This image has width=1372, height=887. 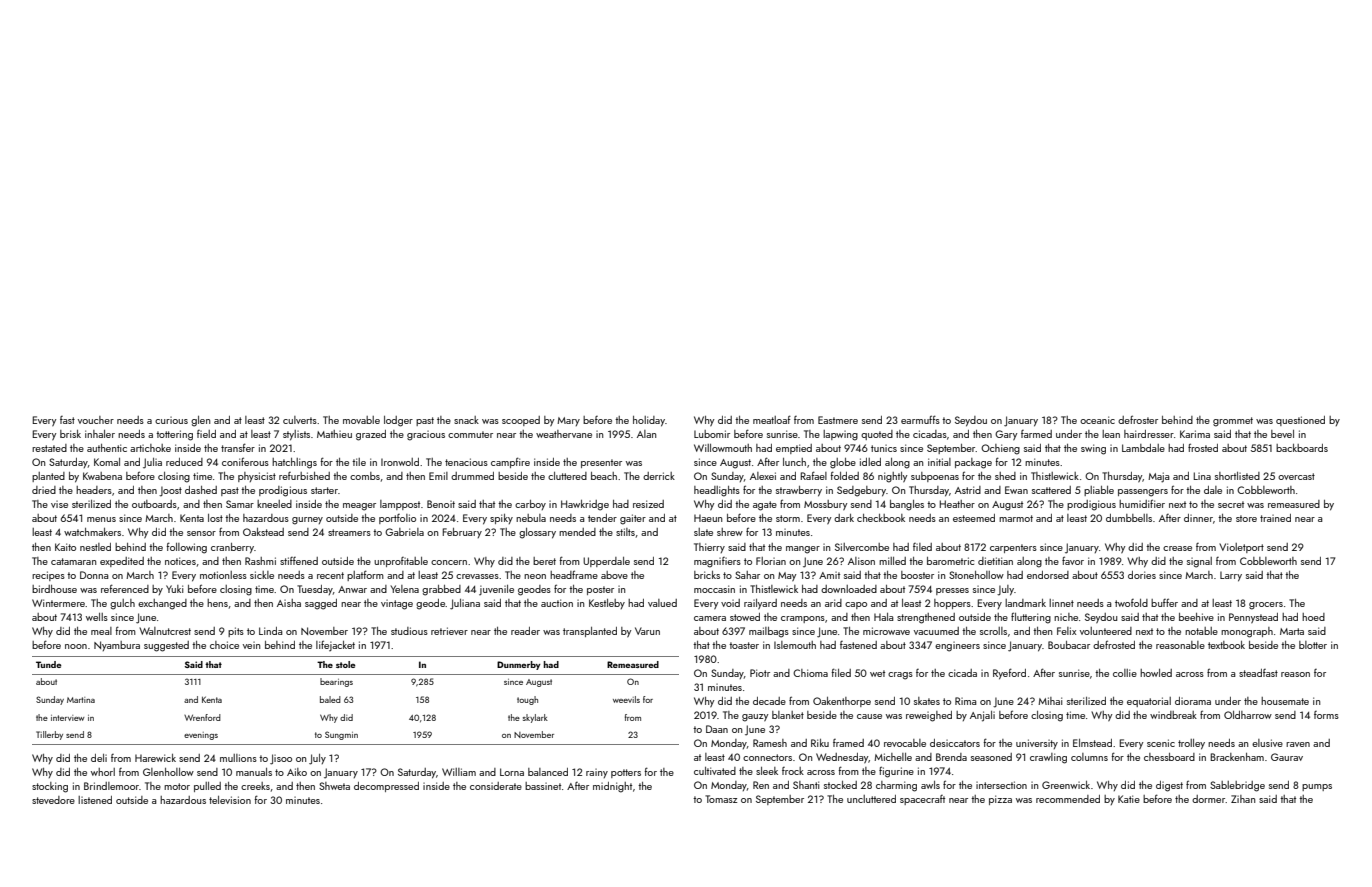 What do you see at coordinates (1248, 715) in the image?
I see `Oldharrow` at bounding box center [1248, 715].
